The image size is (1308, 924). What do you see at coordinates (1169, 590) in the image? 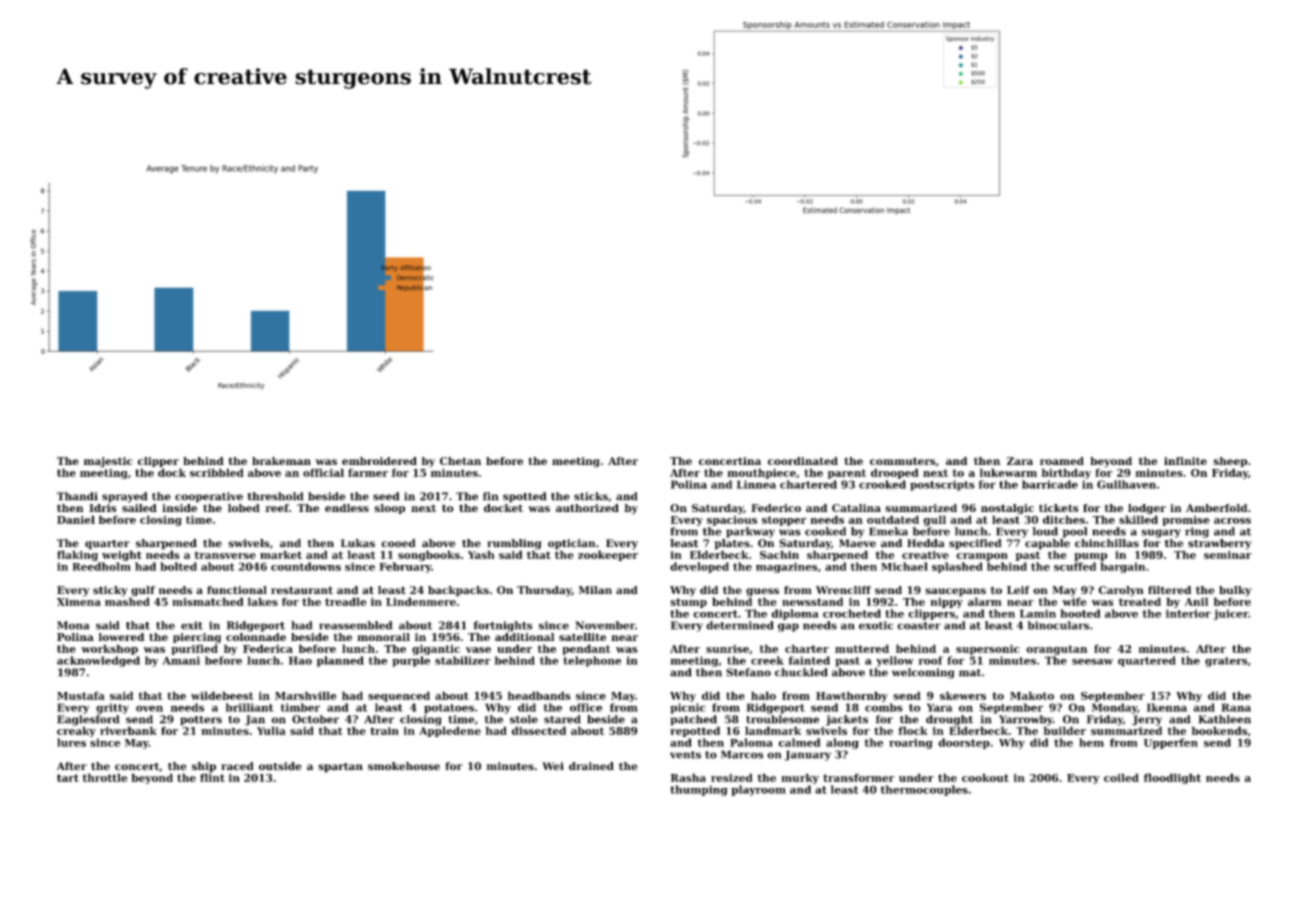
I see `filtered` at bounding box center [1169, 590].
